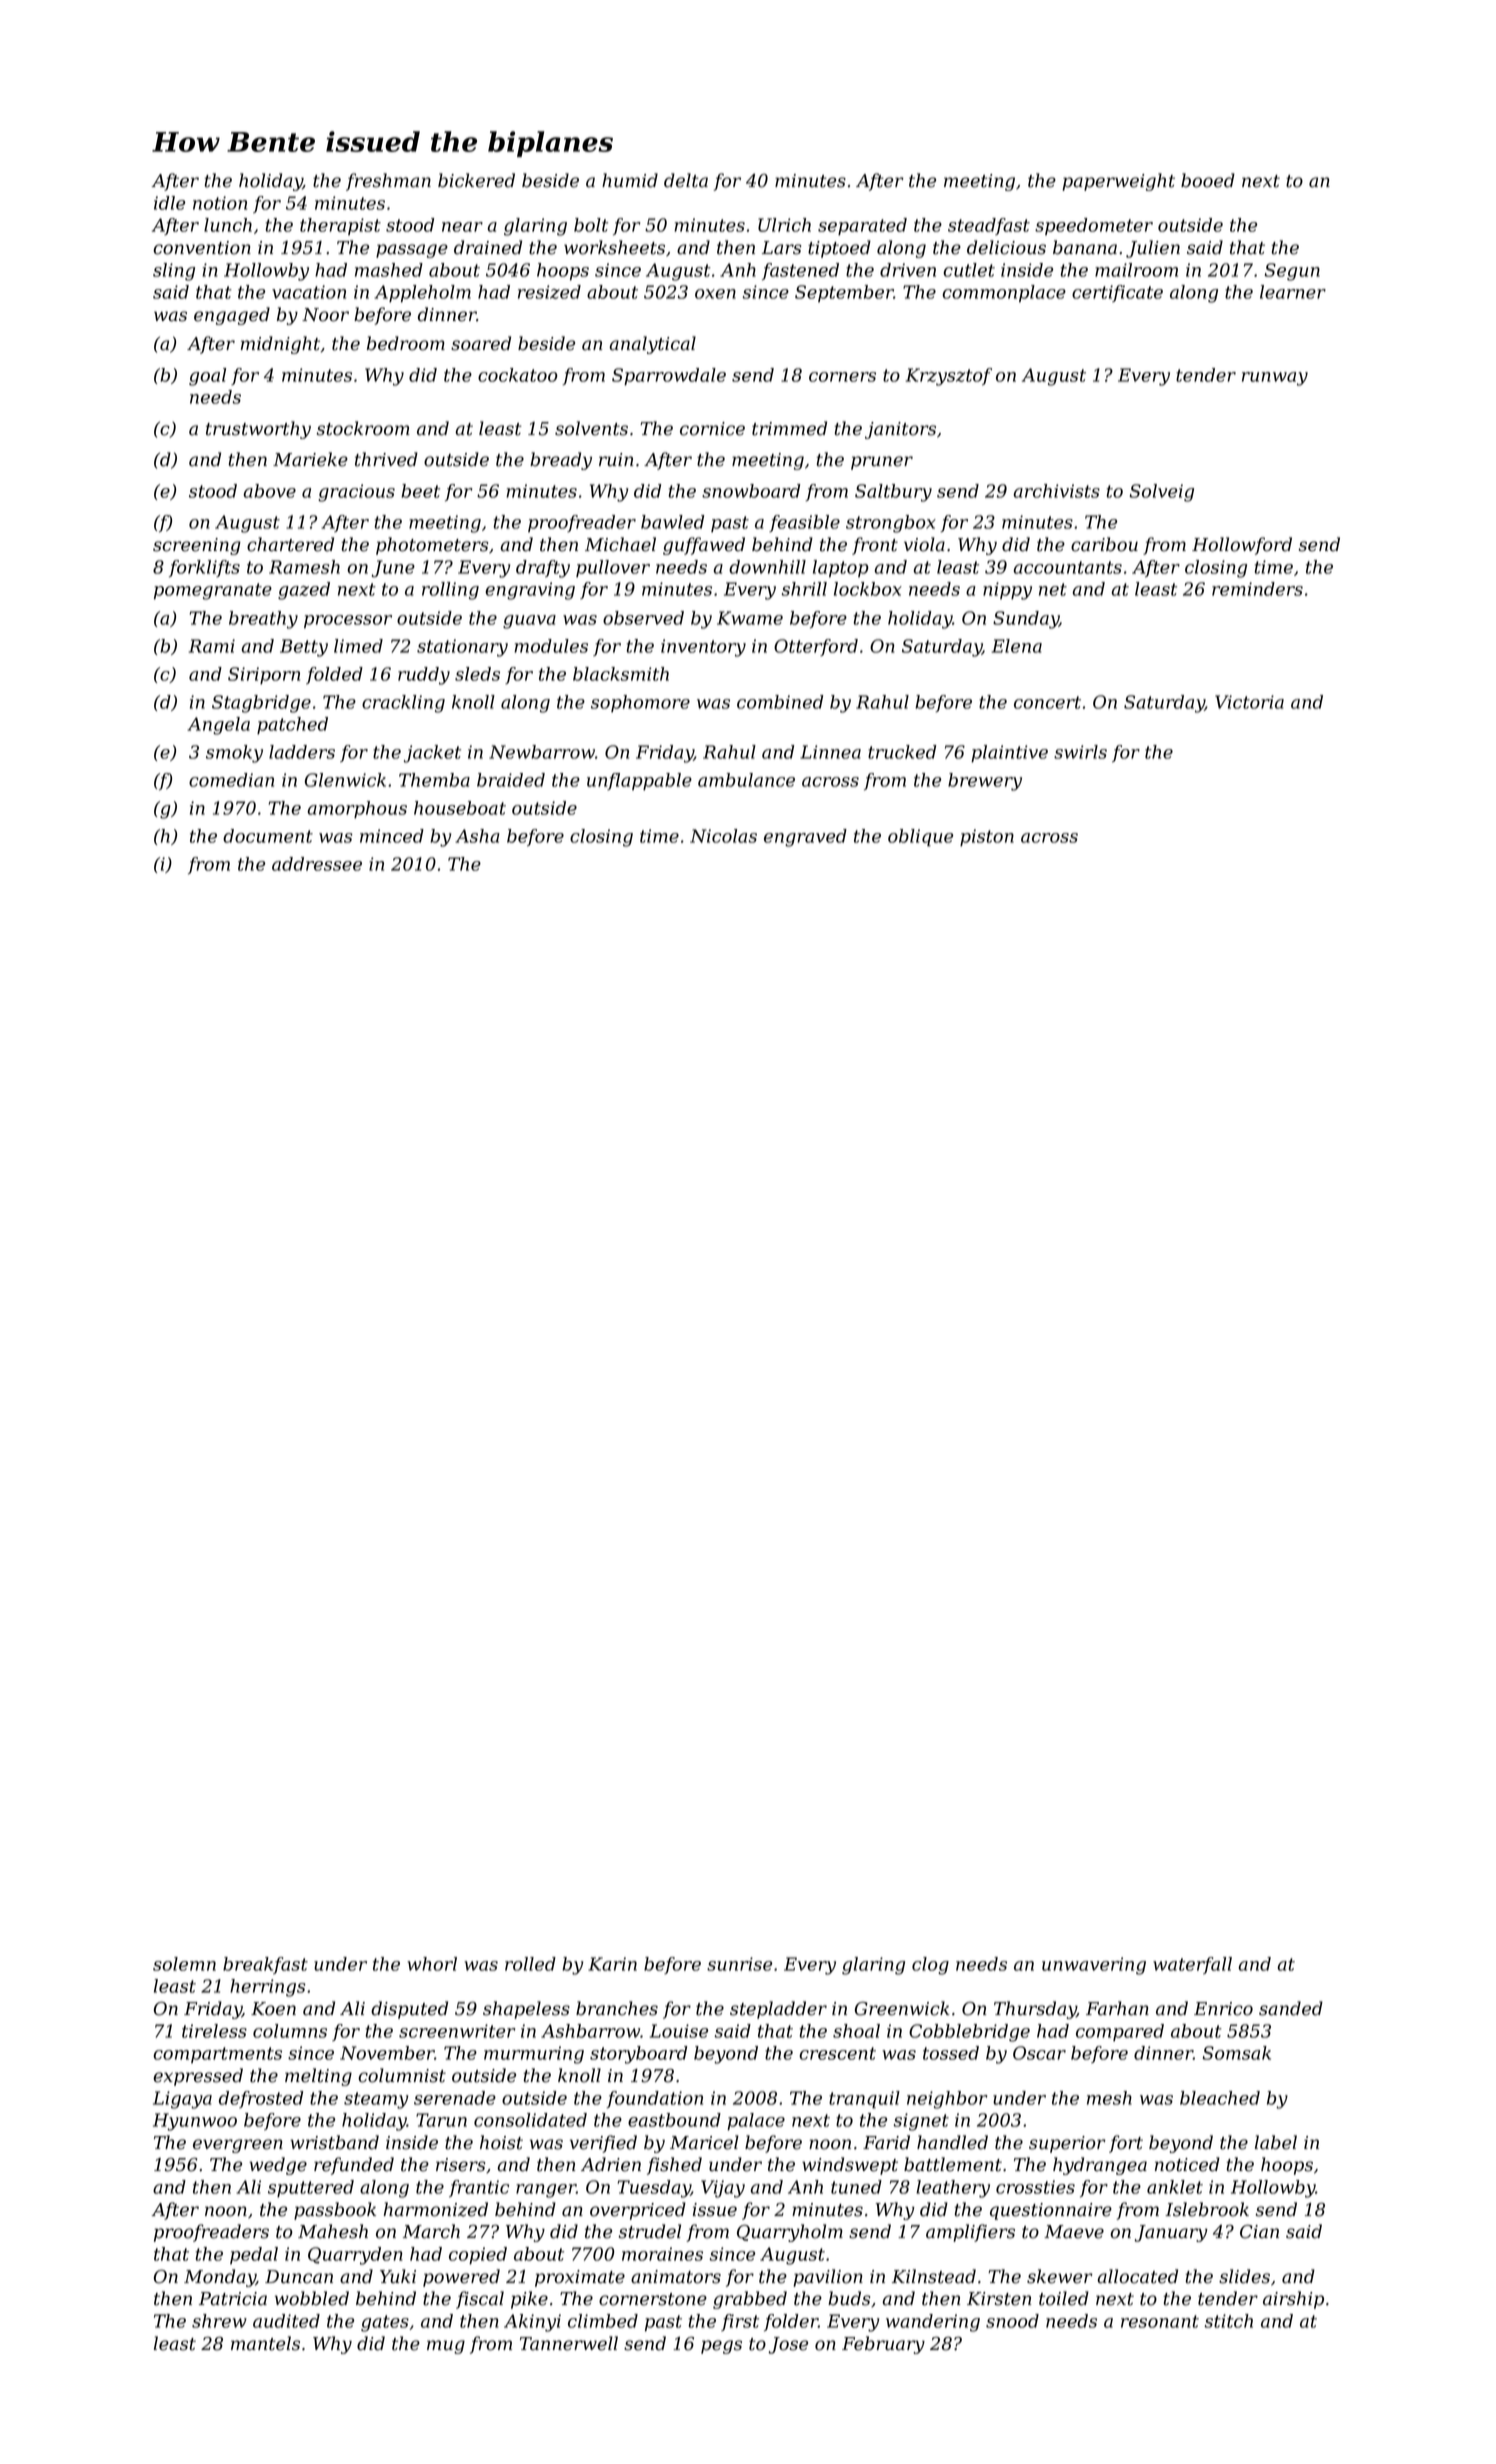 The image size is (1496, 2464). Describe the element at coordinates (612, 1964) in the screenshot. I see `Karin` at that location.
